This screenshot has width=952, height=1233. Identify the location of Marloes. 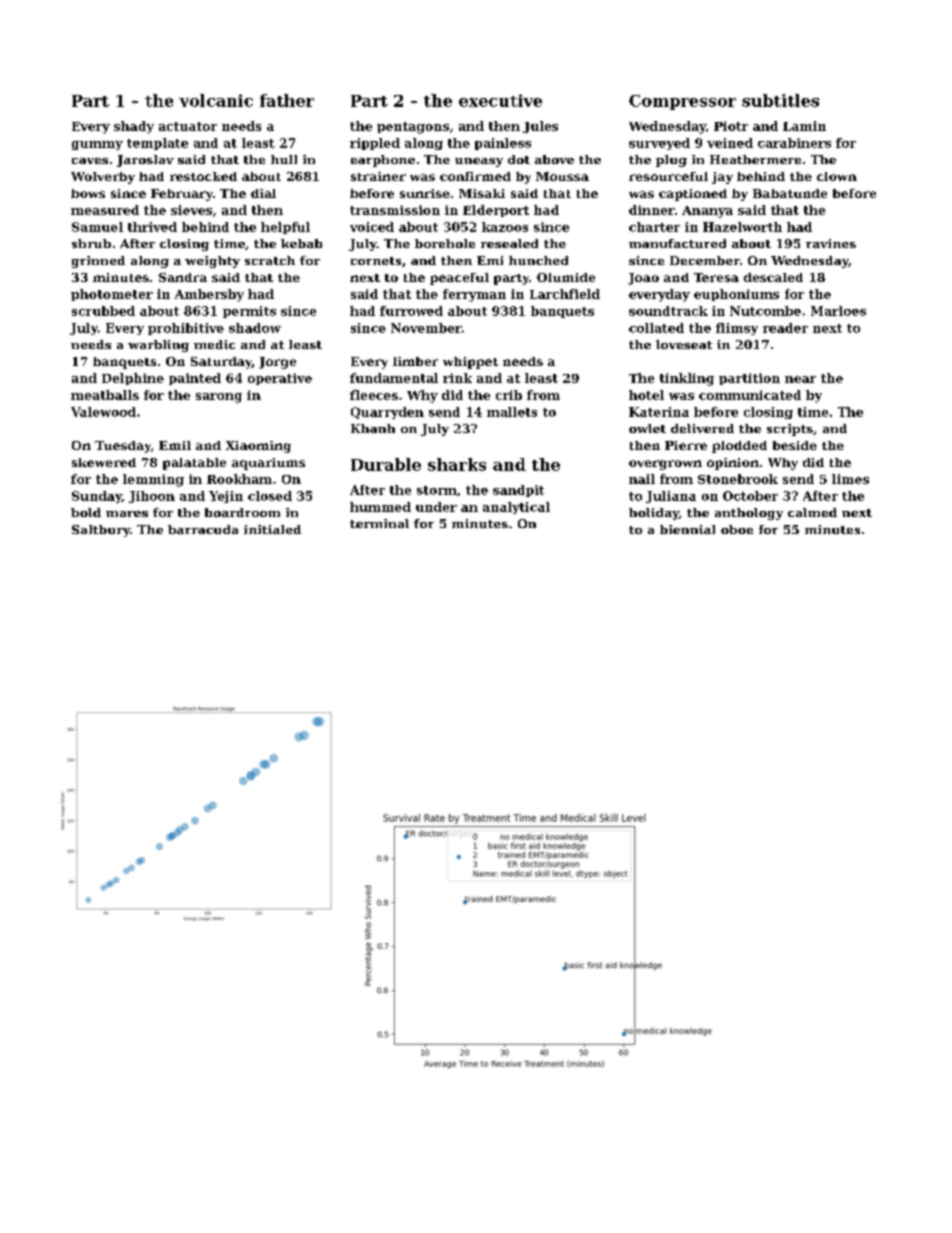
(838, 311).
